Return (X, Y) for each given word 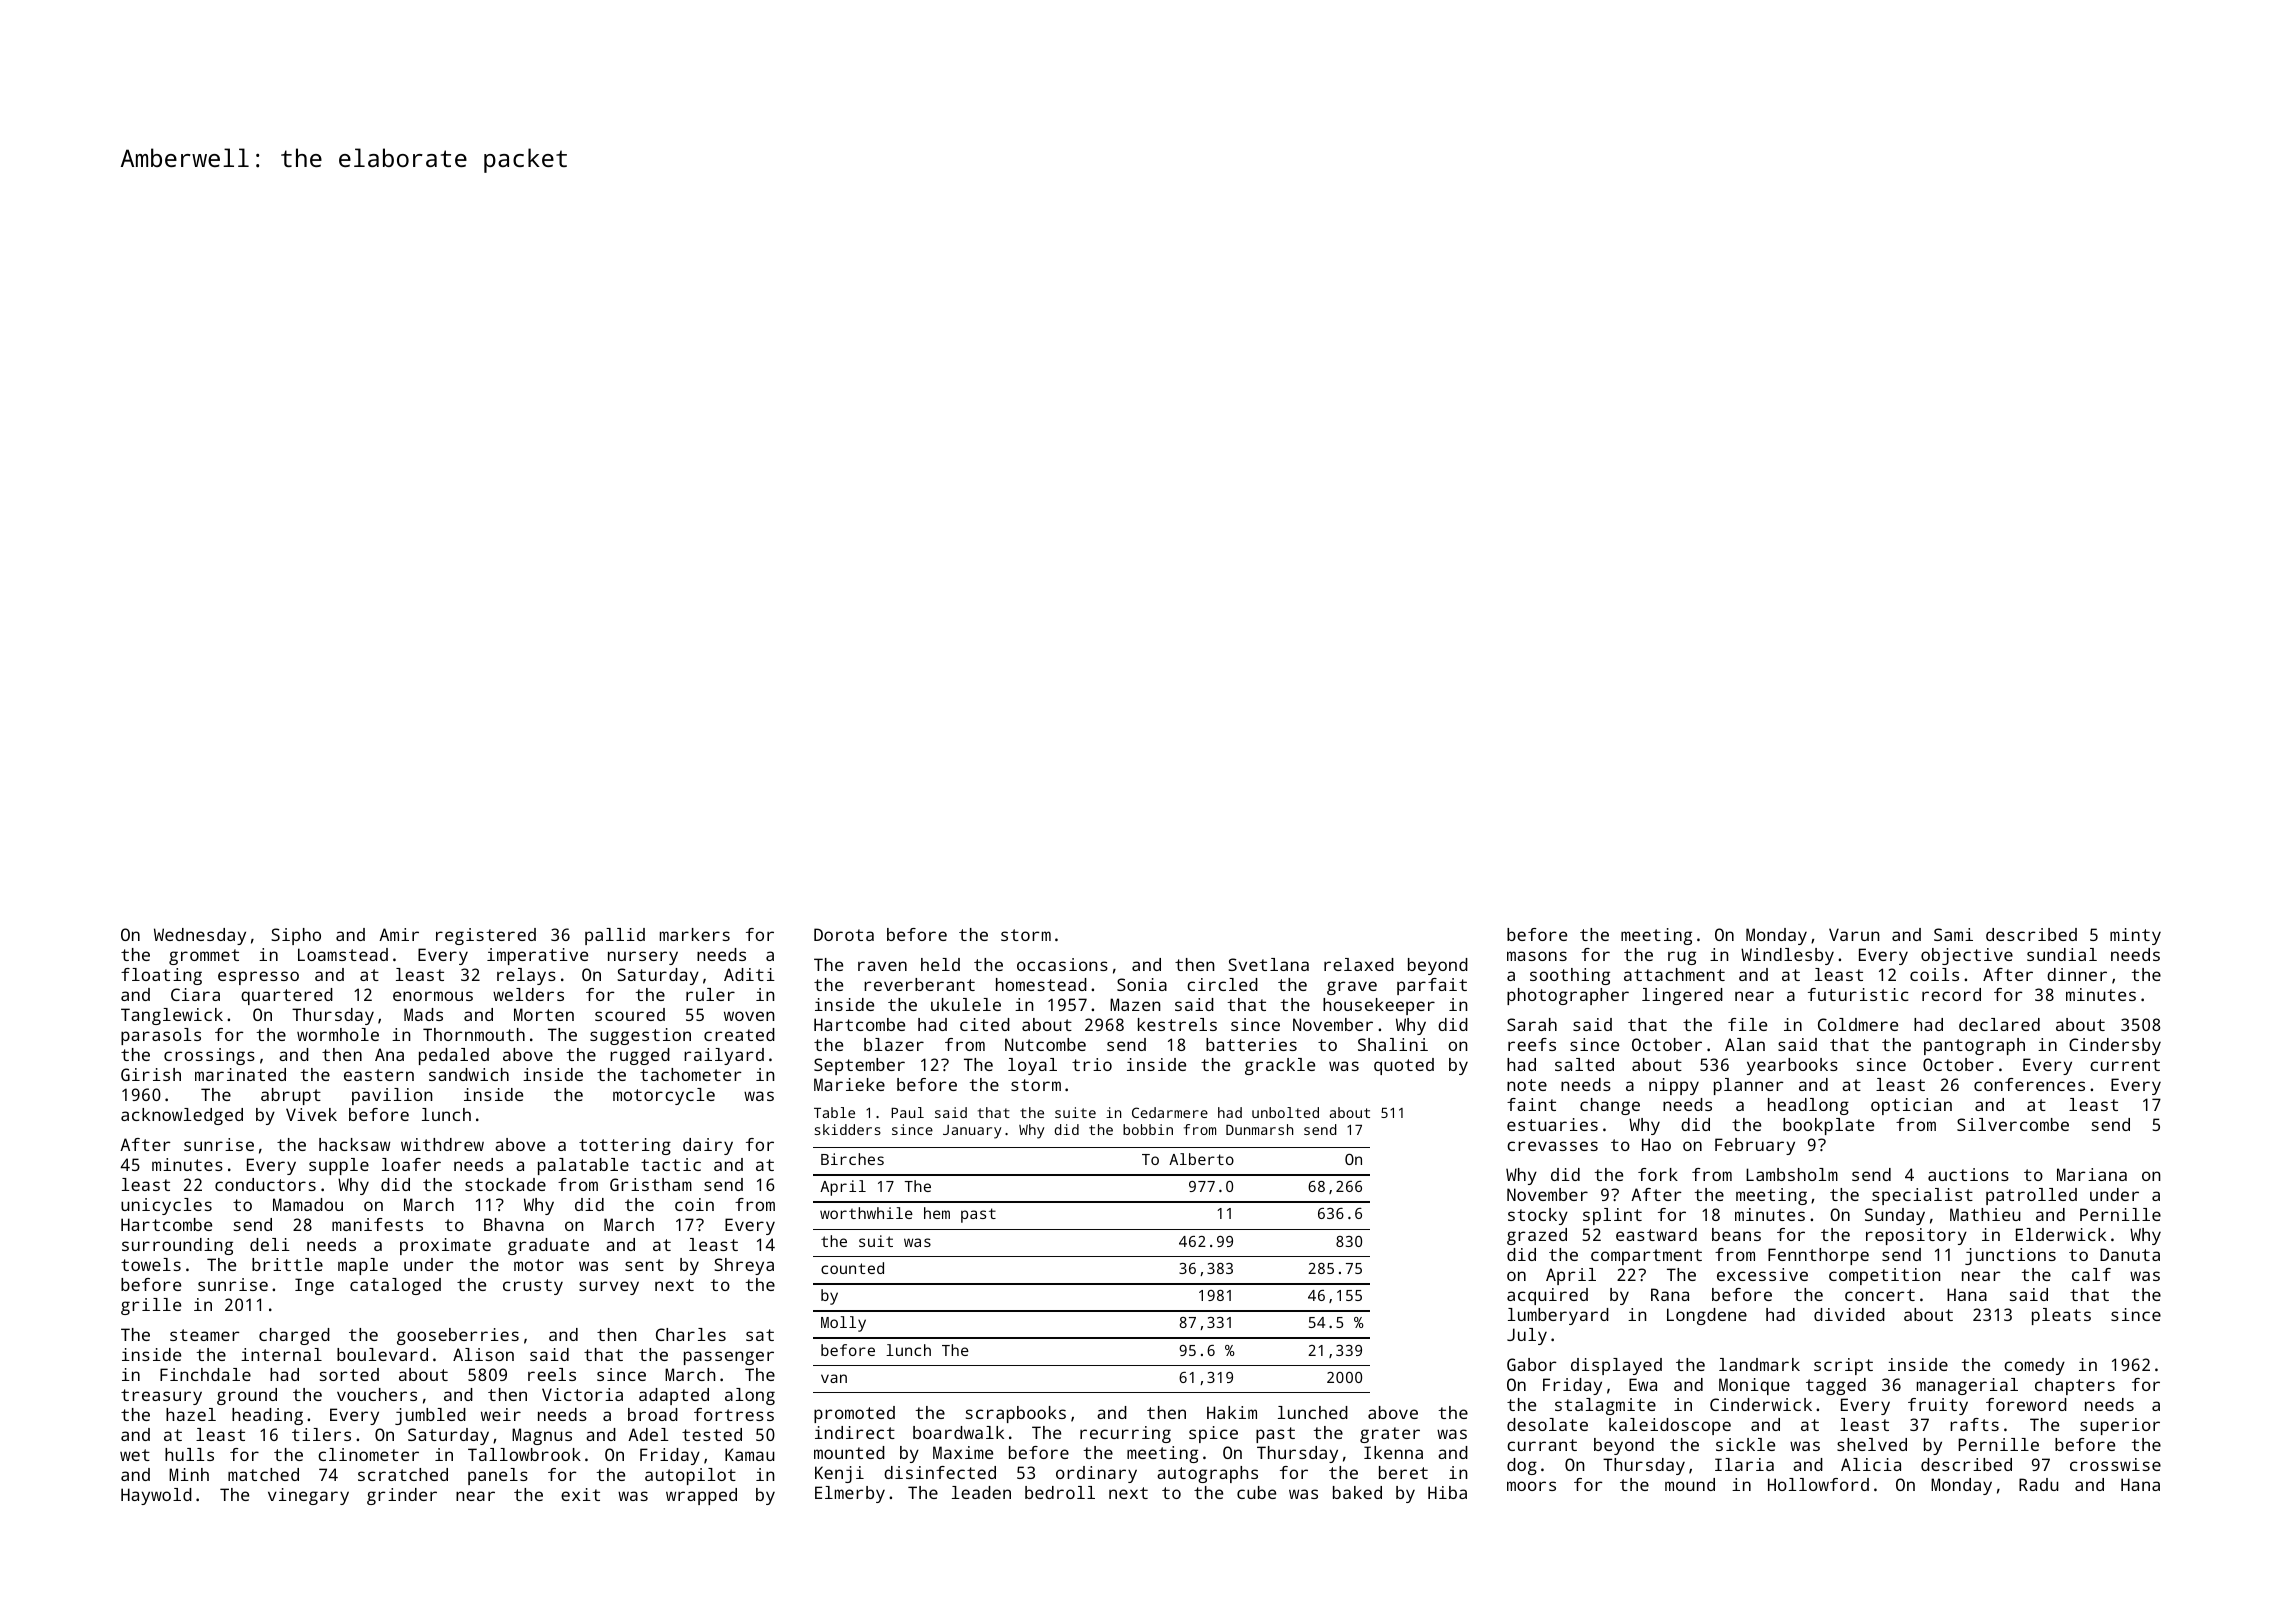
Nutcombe (1045, 1044)
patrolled (2031, 1196)
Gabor (1532, 1364)
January (972, 1132)
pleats (2061, 1316)
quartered (287, 996)
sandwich (469, 1074)
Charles (691, 1334)
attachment (1674, 974)
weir (501, 1414)
